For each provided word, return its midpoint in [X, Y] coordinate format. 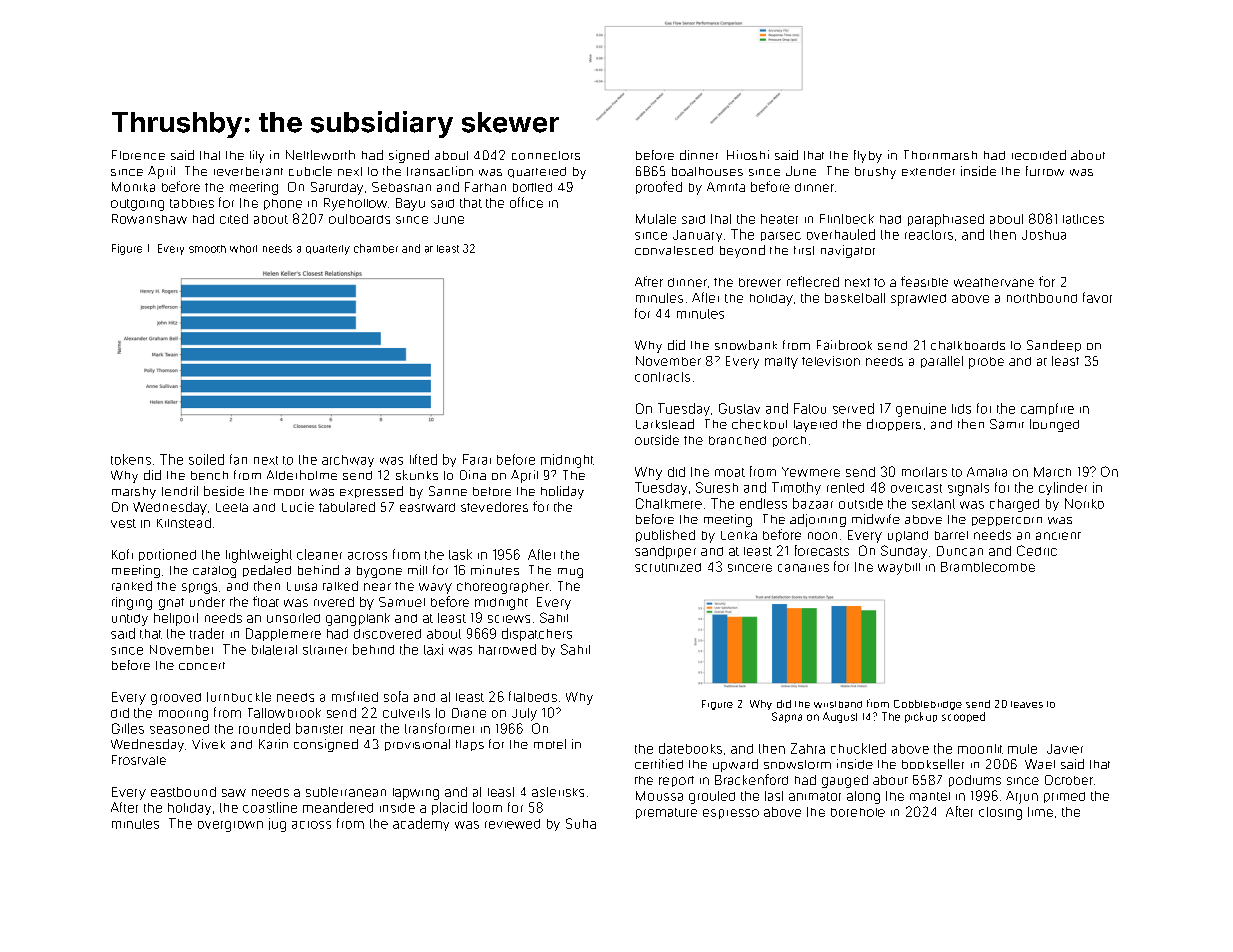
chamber [376, 248]
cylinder [1063, 488]
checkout [759, 424]
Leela [232, 507]
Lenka [739, 535]
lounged [1054, 425]
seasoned [179, 729]
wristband [838, 704]
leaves [1027, 704]
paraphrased [946, 220]
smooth [207, 249]
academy [421, 824]
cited [234, 219]
